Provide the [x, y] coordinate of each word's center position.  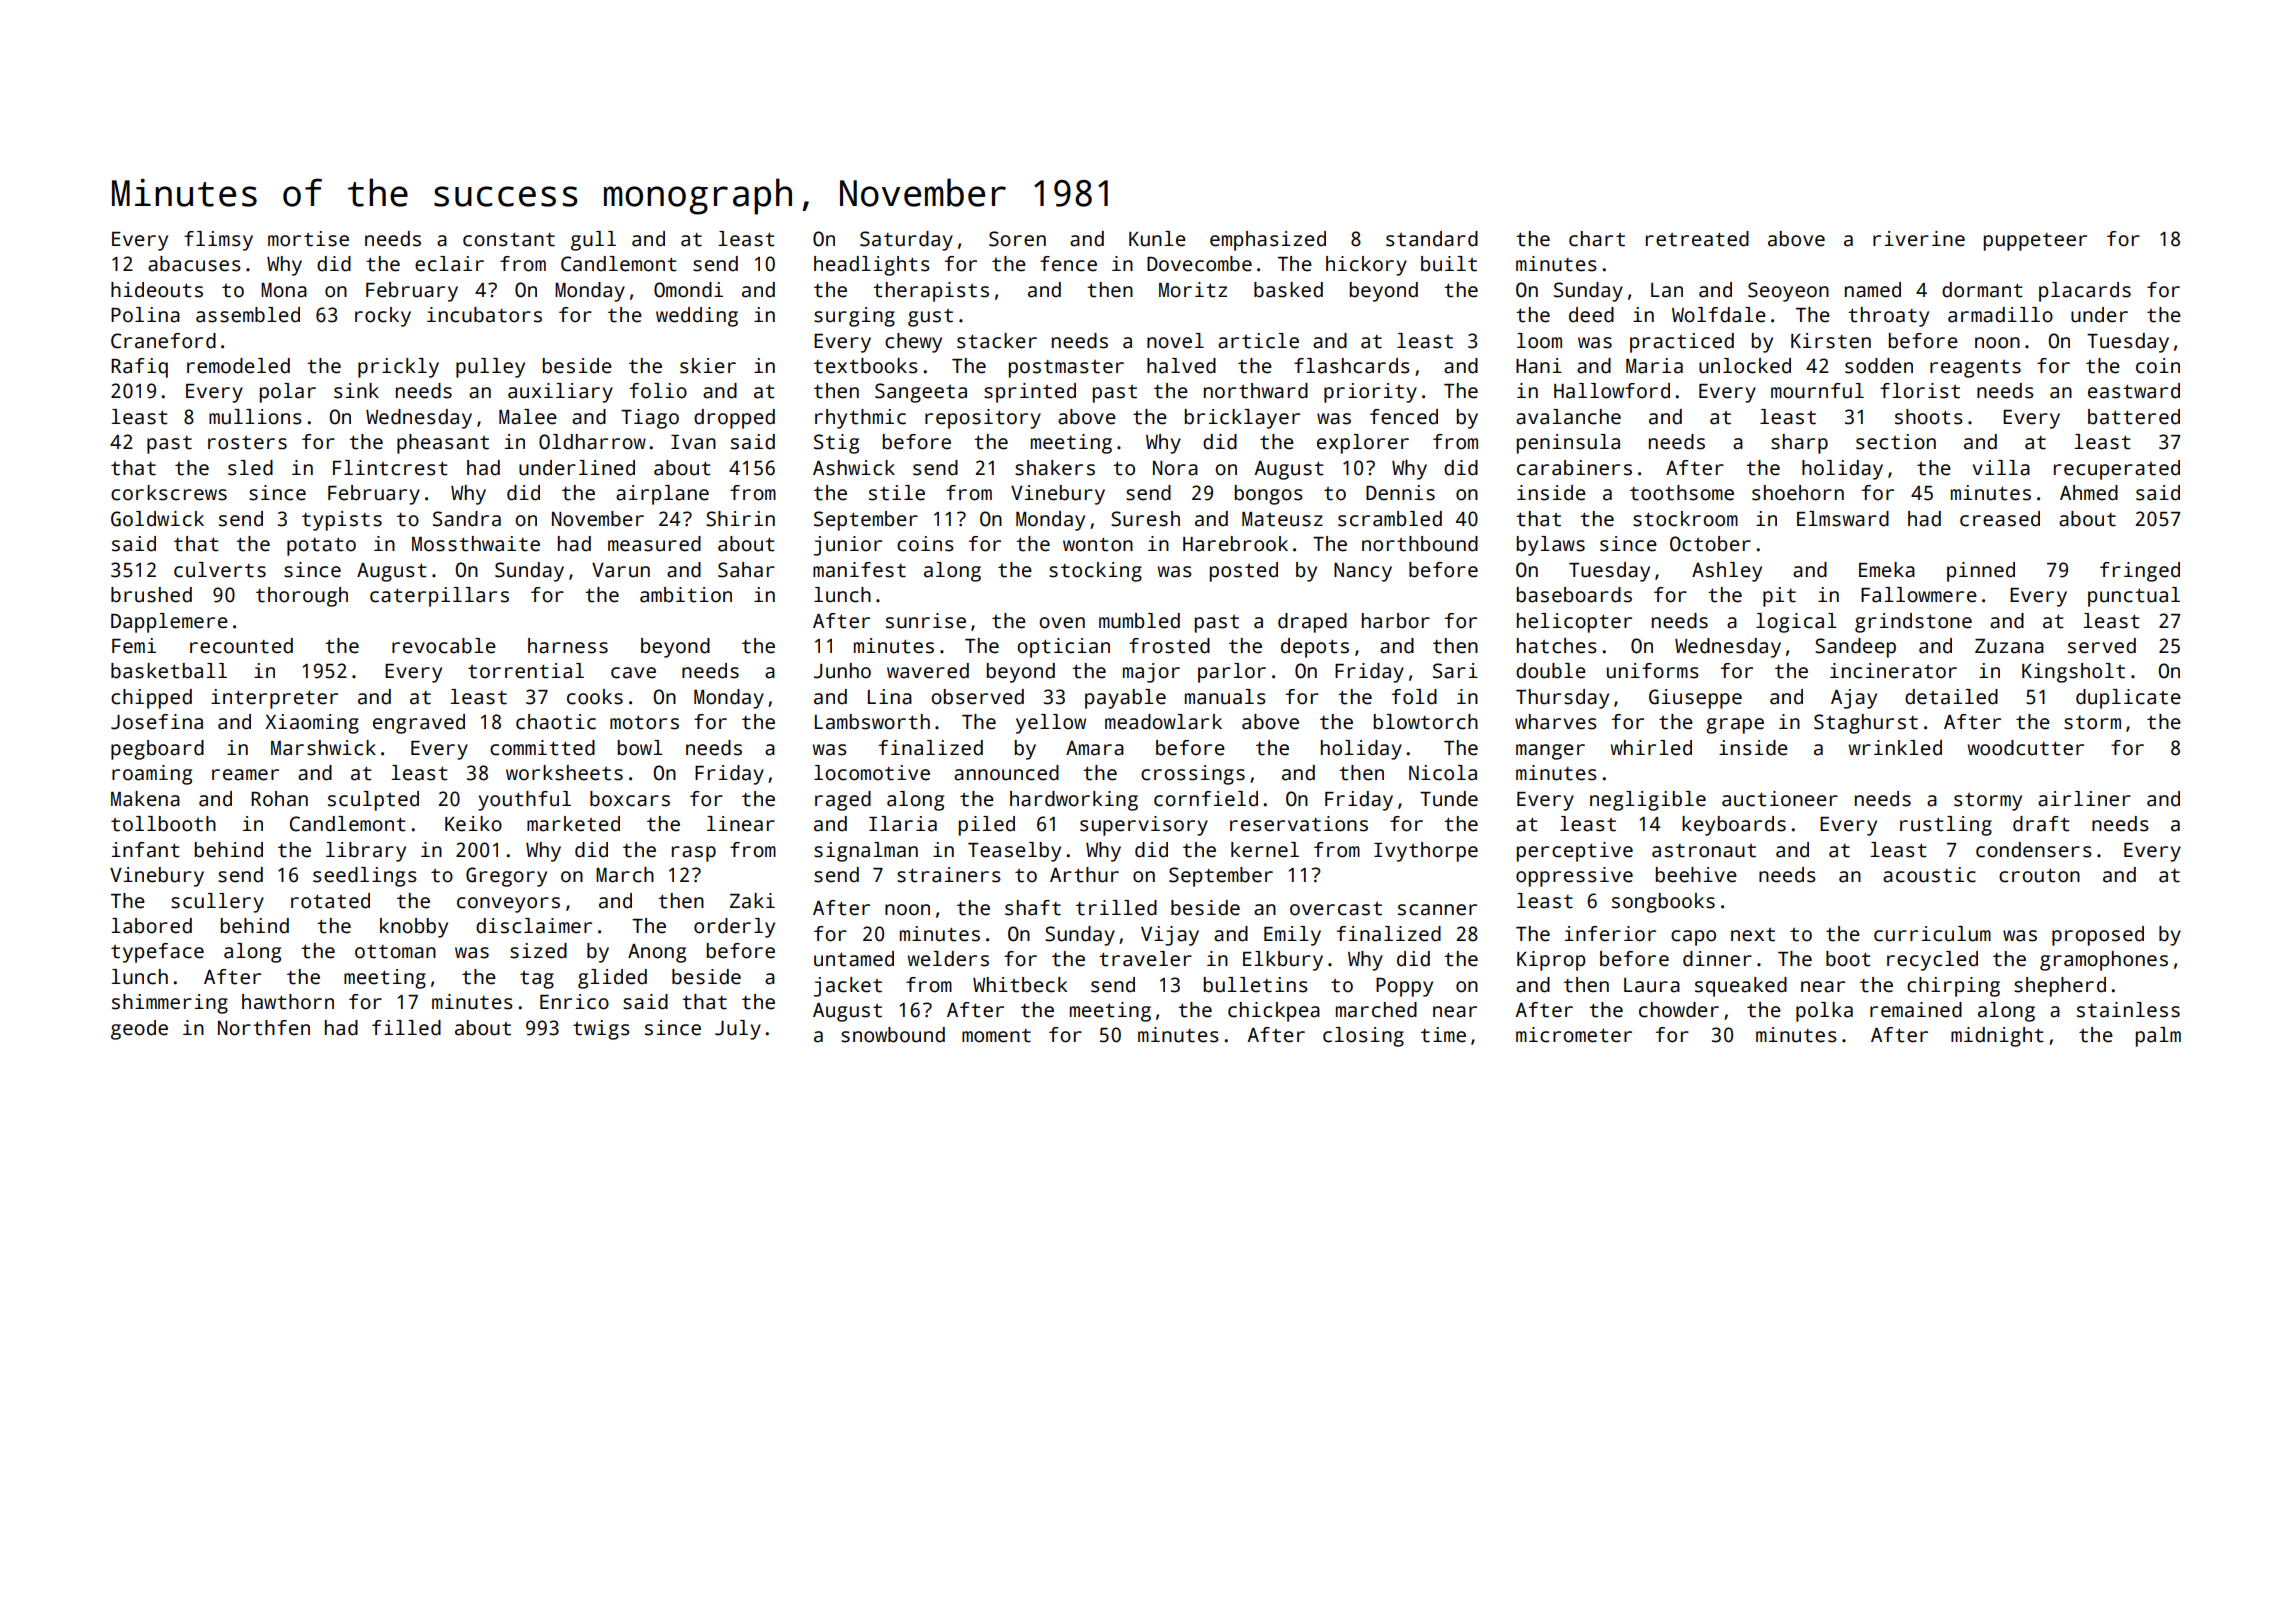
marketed [573, 824]
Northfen [264, 1028]
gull [593, 241]
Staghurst [1866, 724]
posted [1244, 572]
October [1710, 544]
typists [342, 521]
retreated [1697, 239]
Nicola [1443, 773]
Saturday [906, 241]
